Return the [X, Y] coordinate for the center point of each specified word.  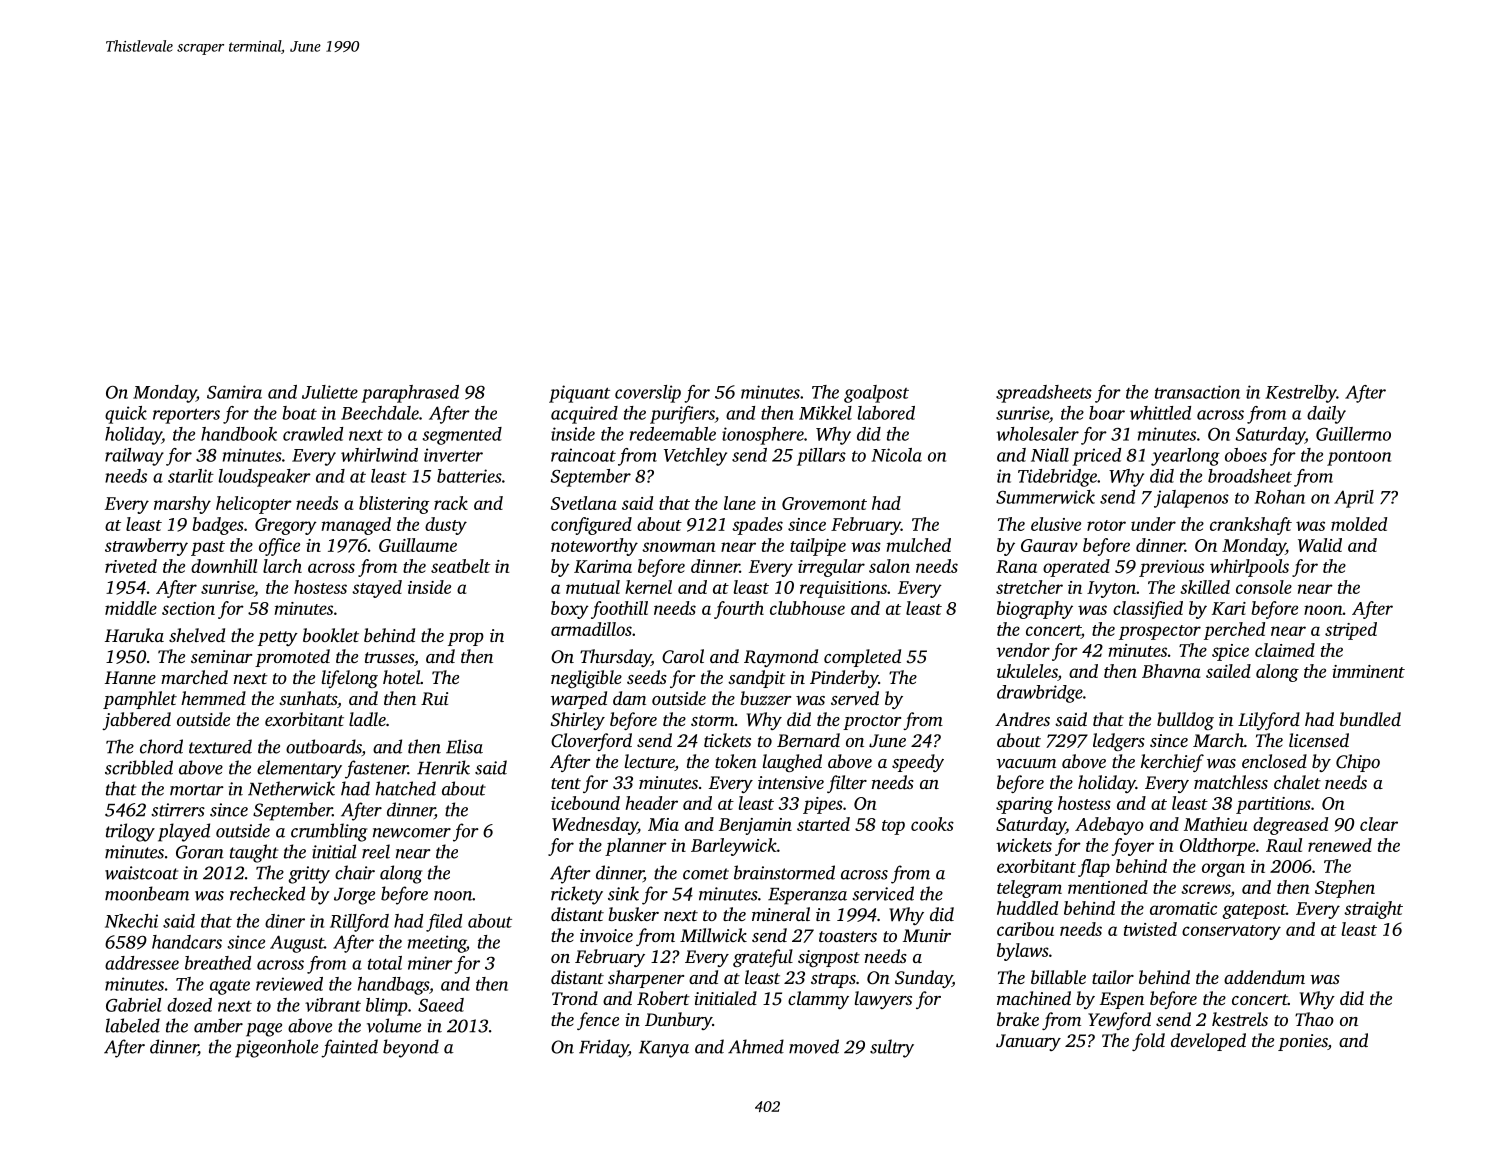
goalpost [876, 394]
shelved [197, 635]
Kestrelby [1301, 394]
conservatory [1231, 932]
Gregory [286, 526]
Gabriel [133, 1005]
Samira [234, 392]
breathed [218, 963]
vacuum [1026, 763]
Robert [663, 998]
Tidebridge [1057, 478]
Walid [1320, 545]
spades [757, 526]
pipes [823, 805]
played [184, 832]
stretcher [1029, 587]
